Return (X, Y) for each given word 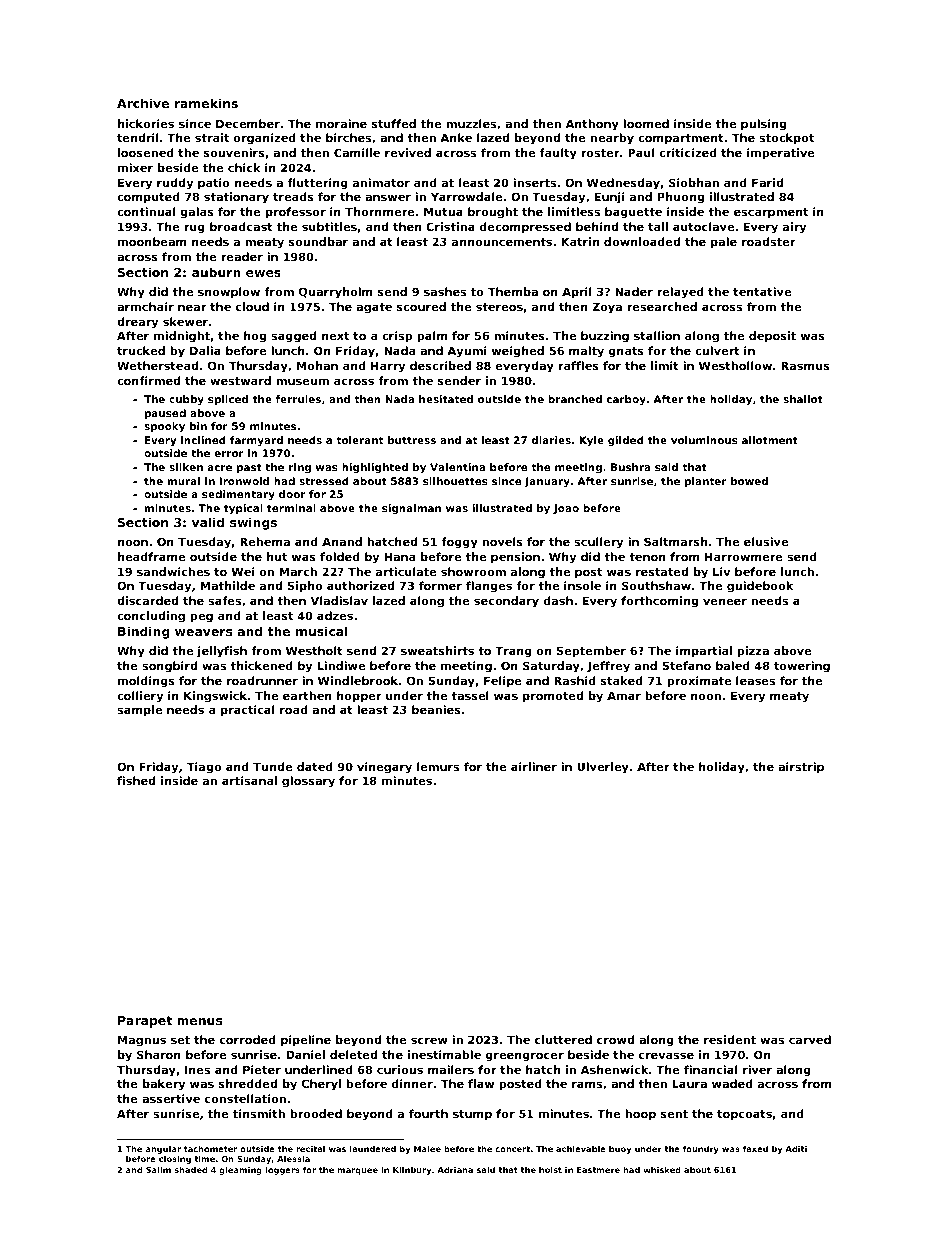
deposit (772, 337)
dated (315, 766)
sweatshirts (437, 650)
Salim (158, 1169)
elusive (766, 541)
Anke (456, 137)
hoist (550, 1169)
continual (146, 211)
